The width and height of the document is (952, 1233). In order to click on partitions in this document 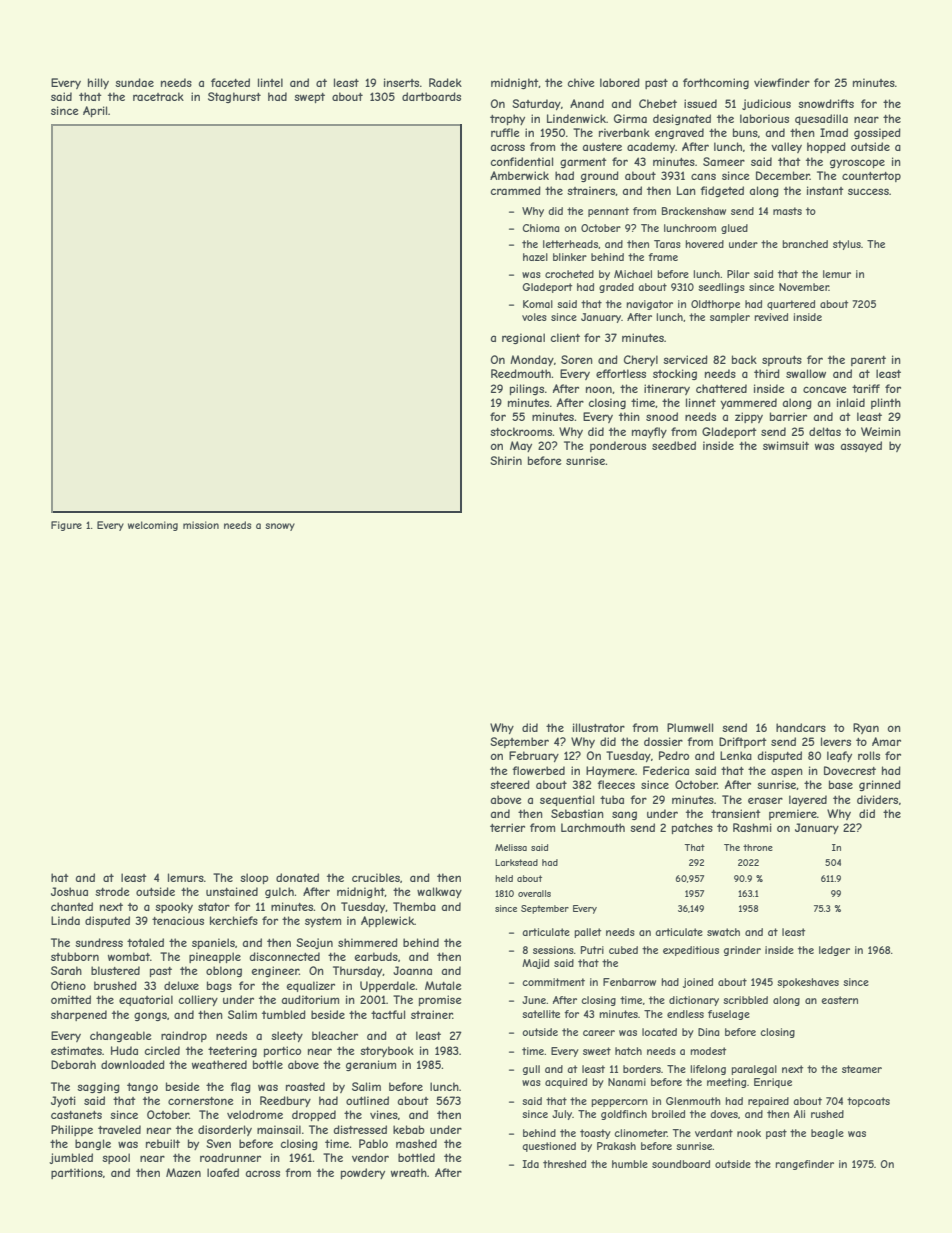, I will do `click(77, 1173)`.
